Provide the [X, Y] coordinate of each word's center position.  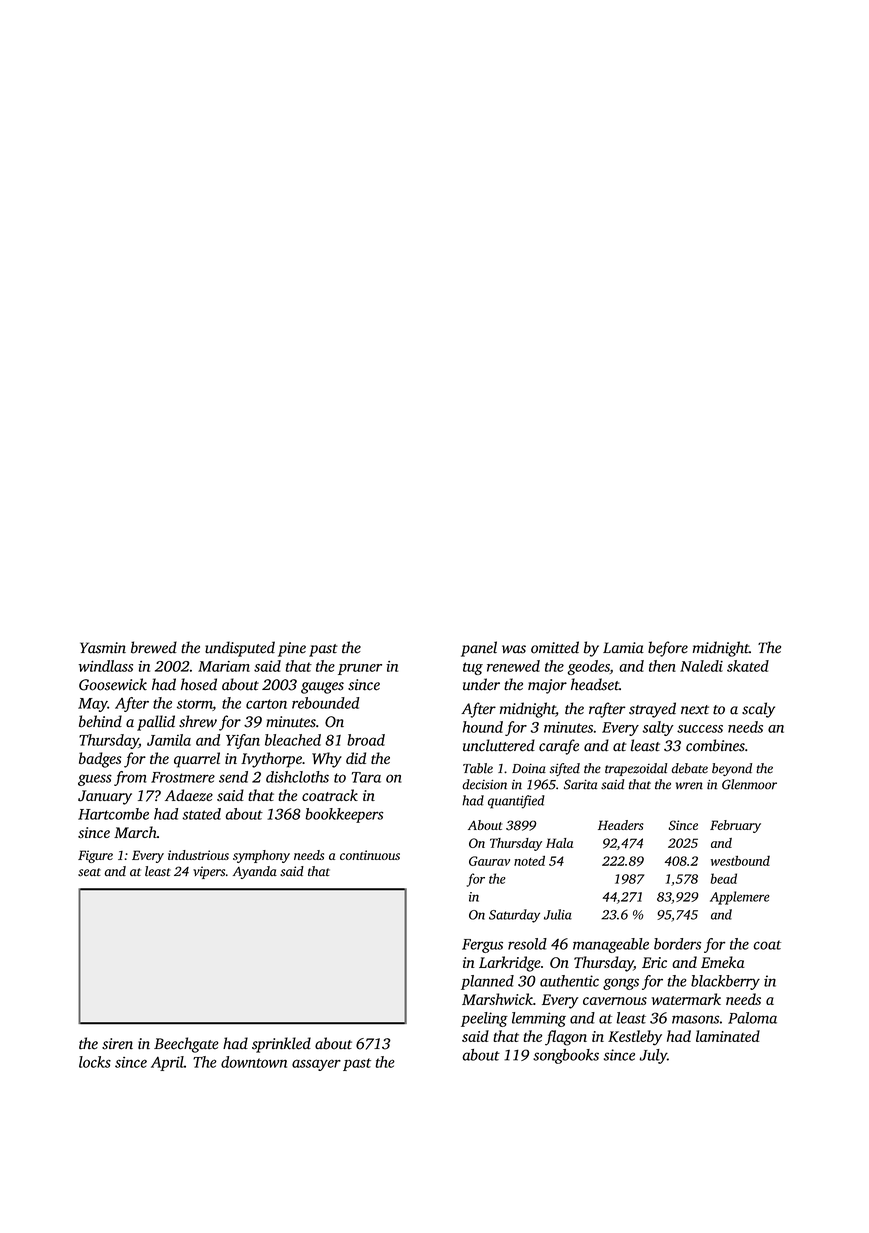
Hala [559, 843]
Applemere [739, 898]
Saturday [514, 916]
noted [529, 861]
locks [95, 1062]
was [514, 649]
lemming [539, 1019]
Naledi [701, 666]
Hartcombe [113, 814]
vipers [209, 872]
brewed [154, 647]
